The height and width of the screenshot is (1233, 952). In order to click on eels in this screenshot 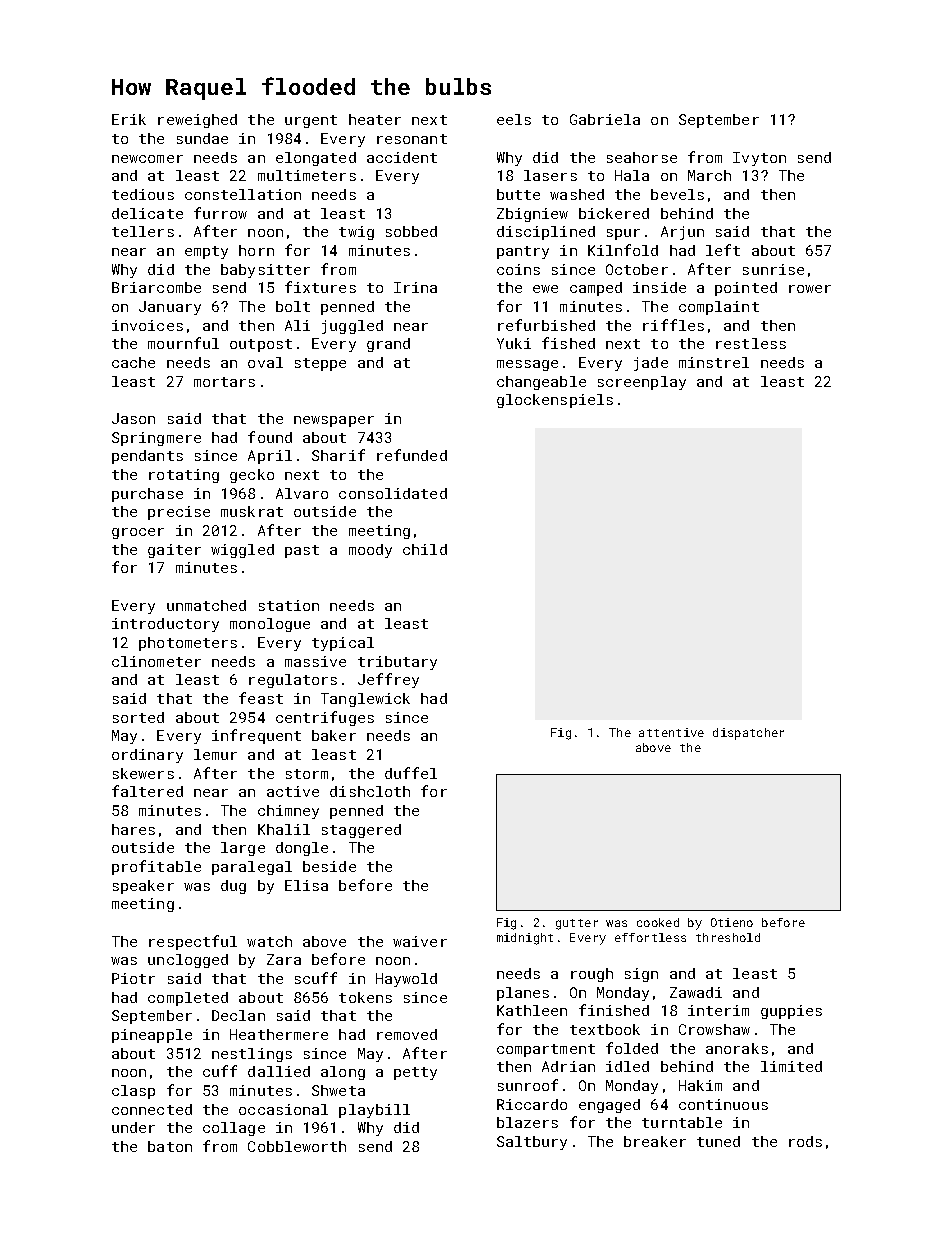, I will do `click(514, 119)`.
